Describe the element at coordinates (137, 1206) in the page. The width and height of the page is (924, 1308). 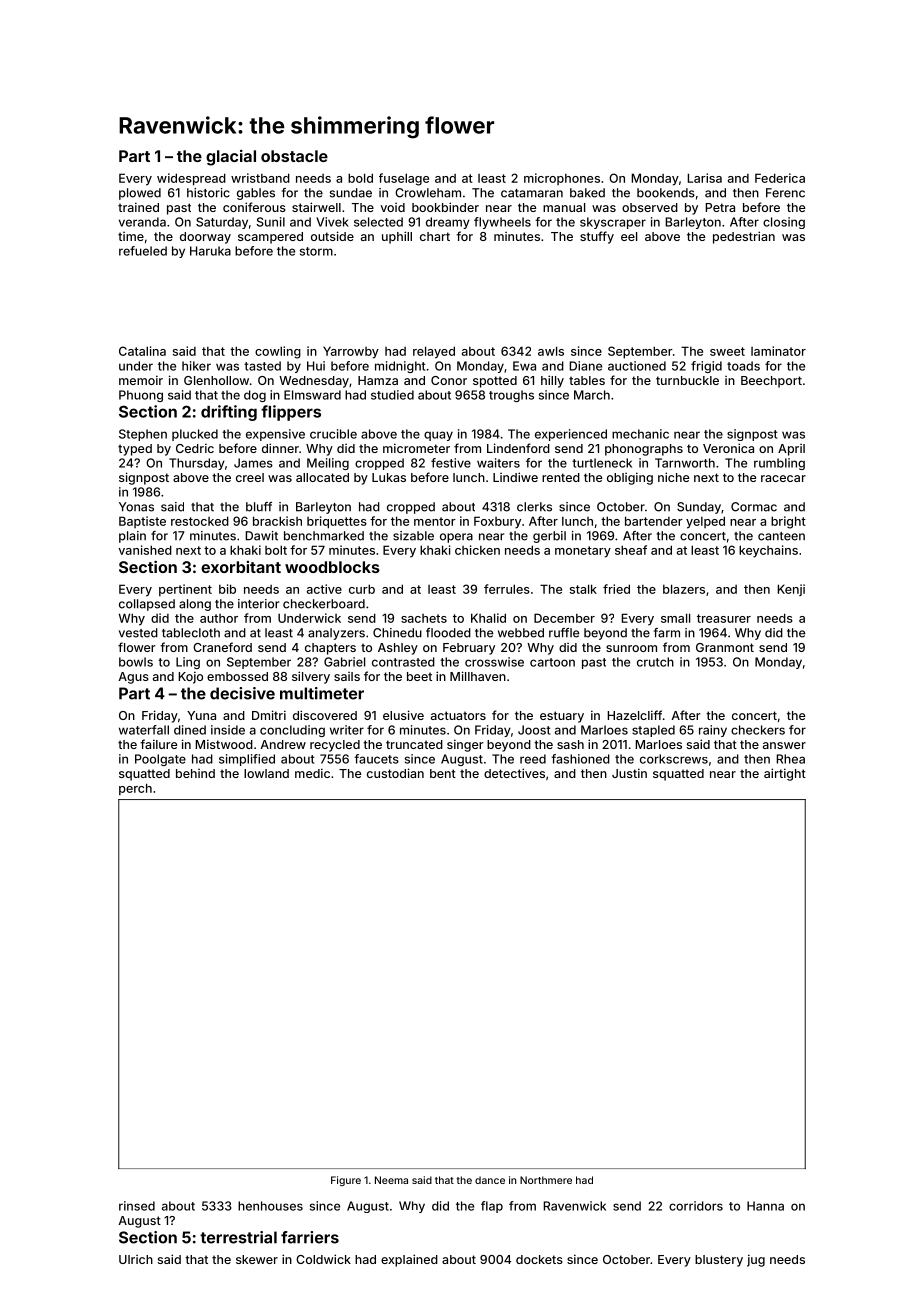
I see `rinsed` at that location.
